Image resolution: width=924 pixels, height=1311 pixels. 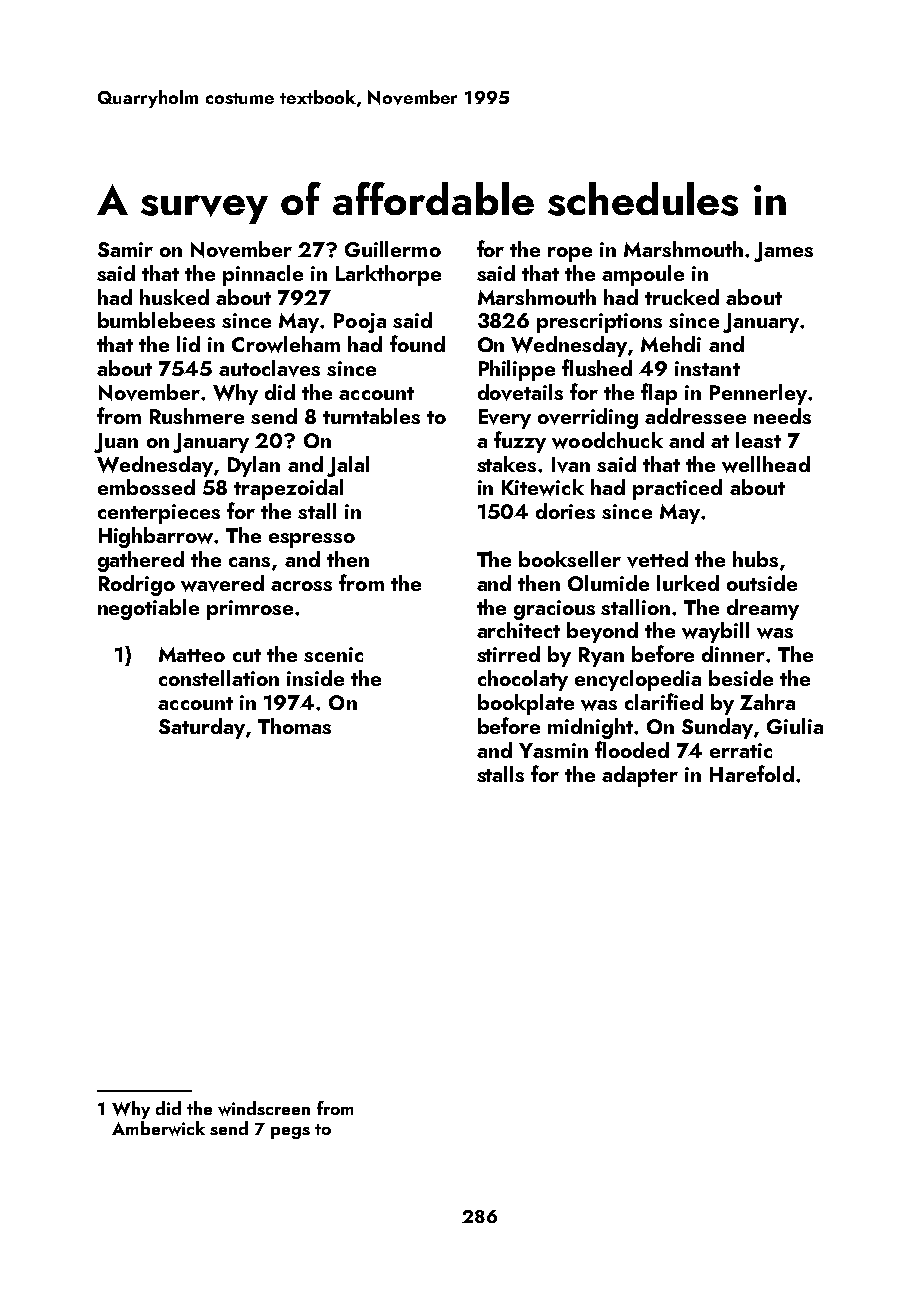 What do you see at coordinates (752, 773) in the image?
I see `Harefold` at bounding box center [752, 773].
